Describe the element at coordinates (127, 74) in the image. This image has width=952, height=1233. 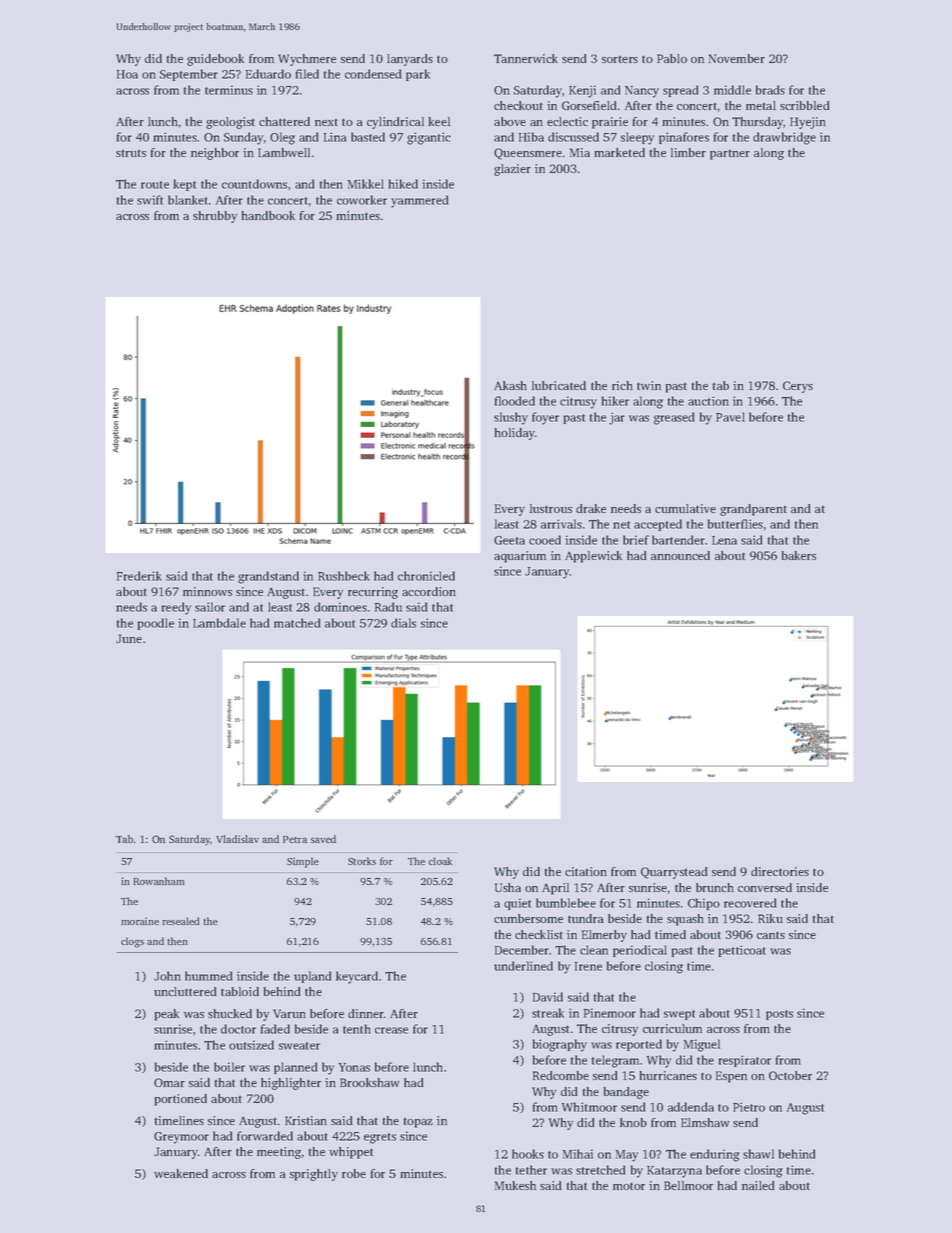
I see `Hoa` at that location.
